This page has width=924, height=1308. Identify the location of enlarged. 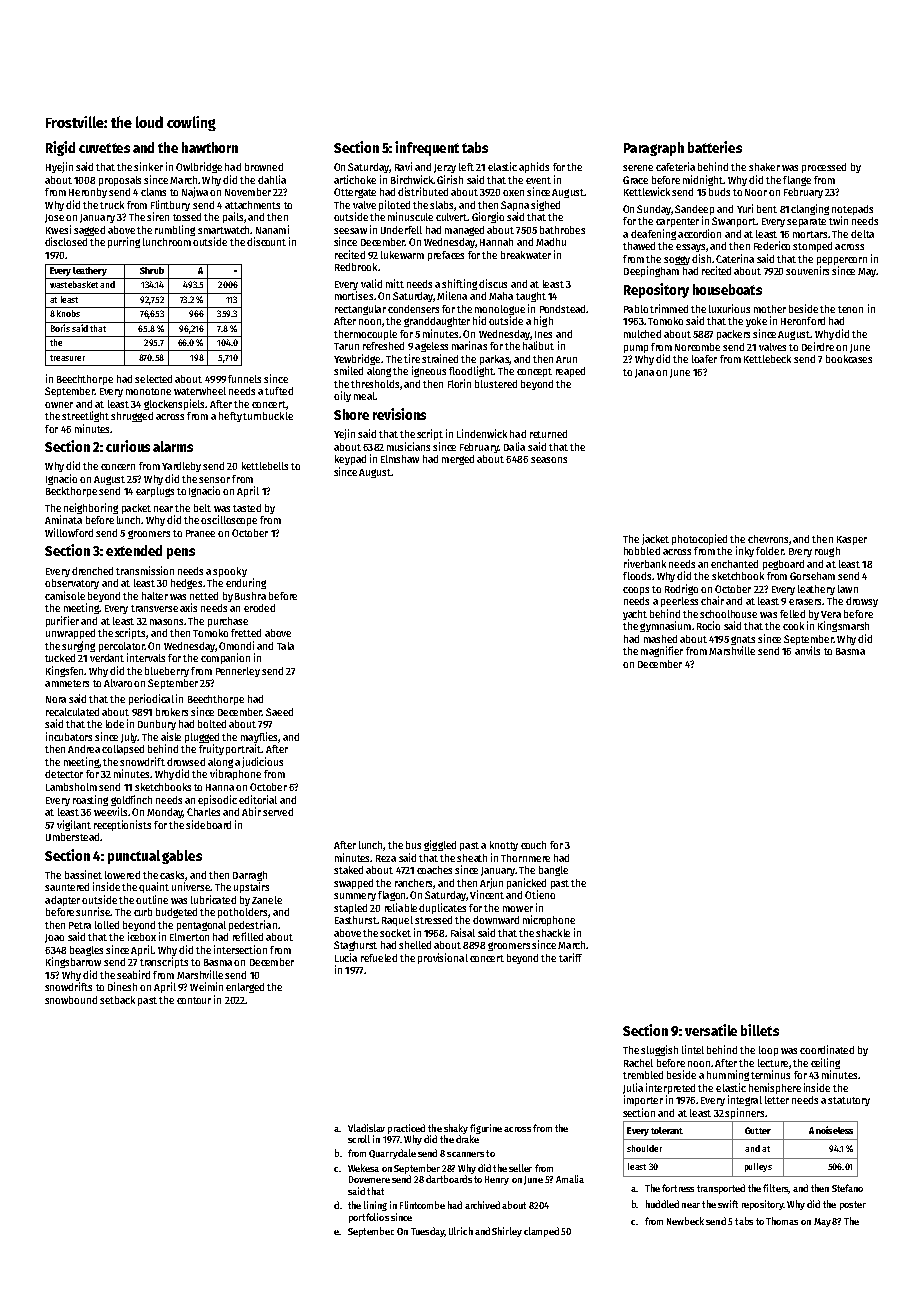
(245, 988).
